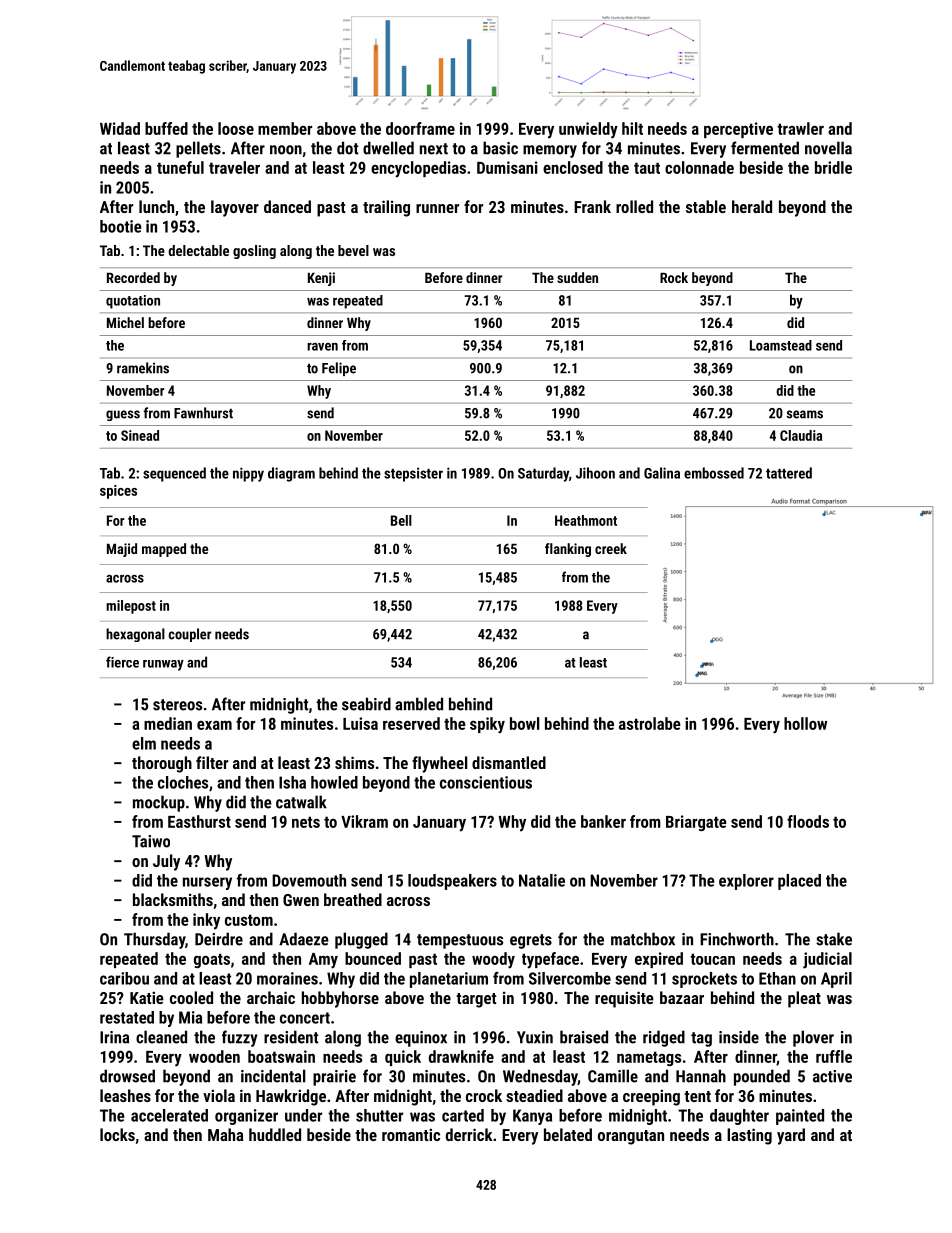 The image size is (952, 1233). I want to click on Sinead, so click(140, 435).
